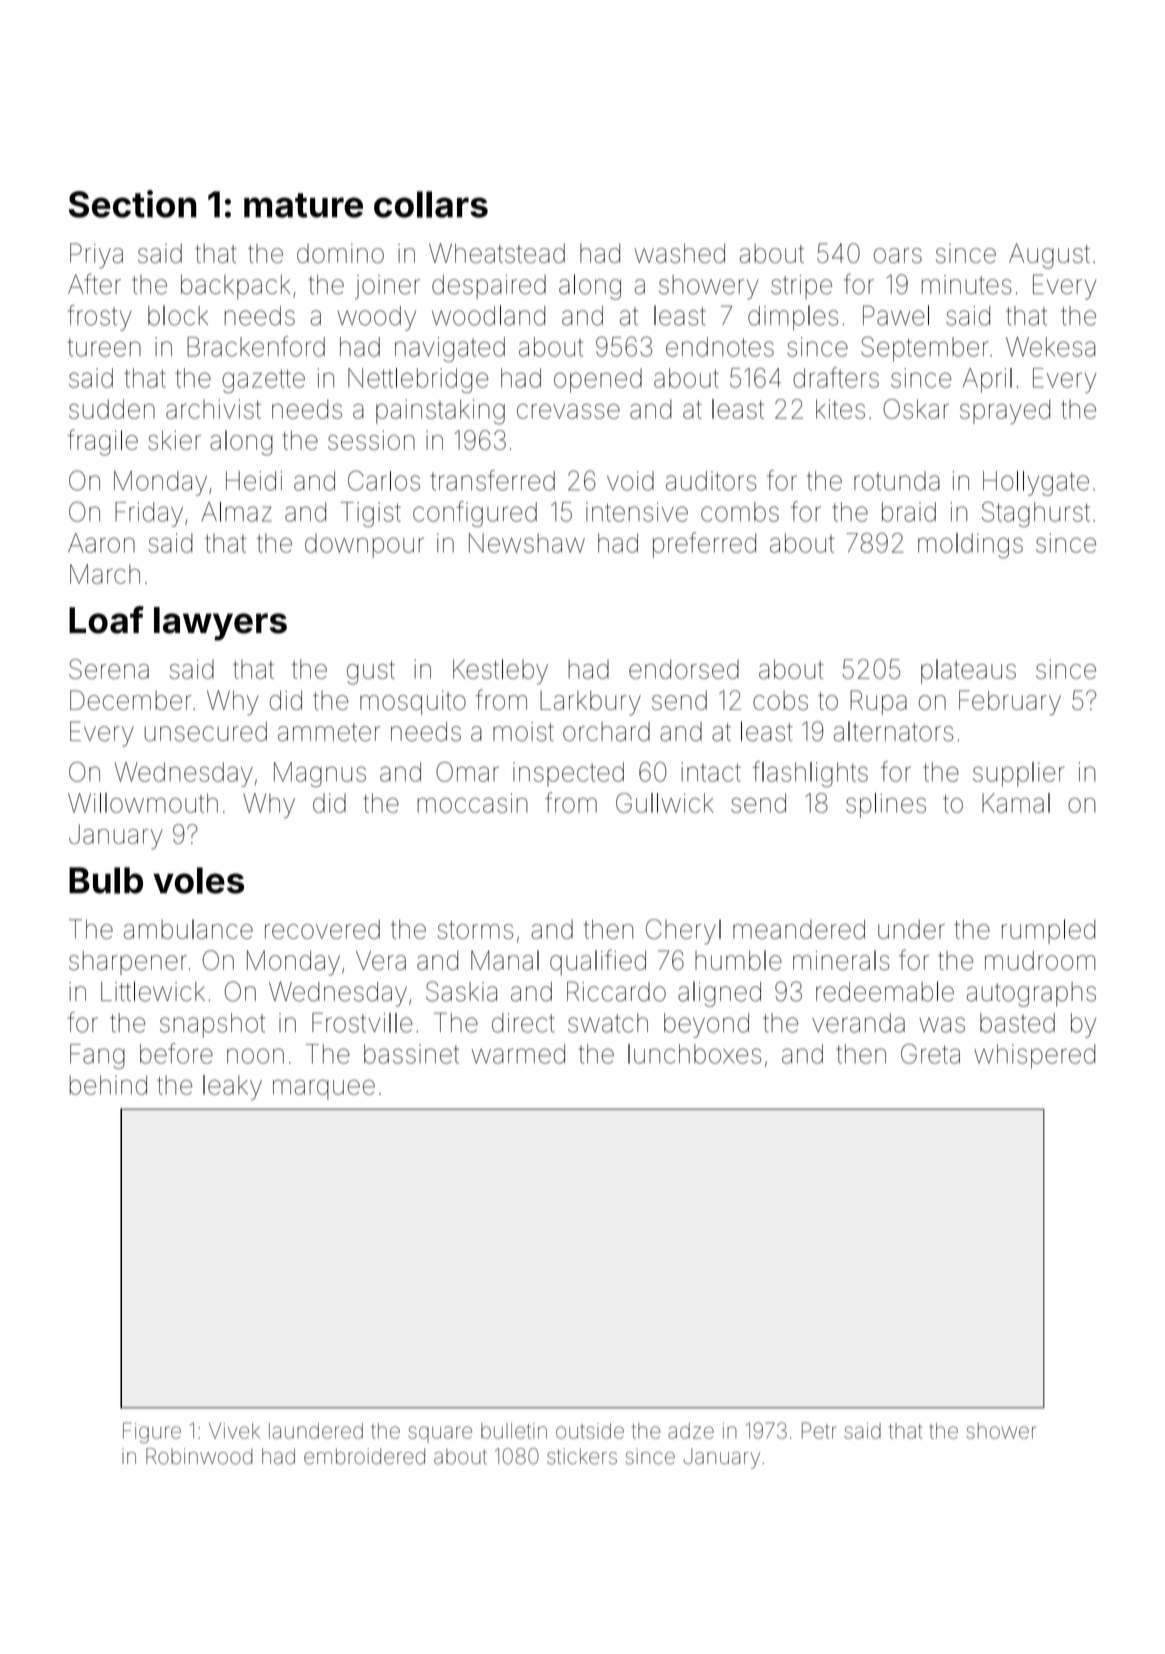  What do you see at coordinates (472, 803) in the screenshot?
I see `moccasin` at bounding box center [472, 803].
